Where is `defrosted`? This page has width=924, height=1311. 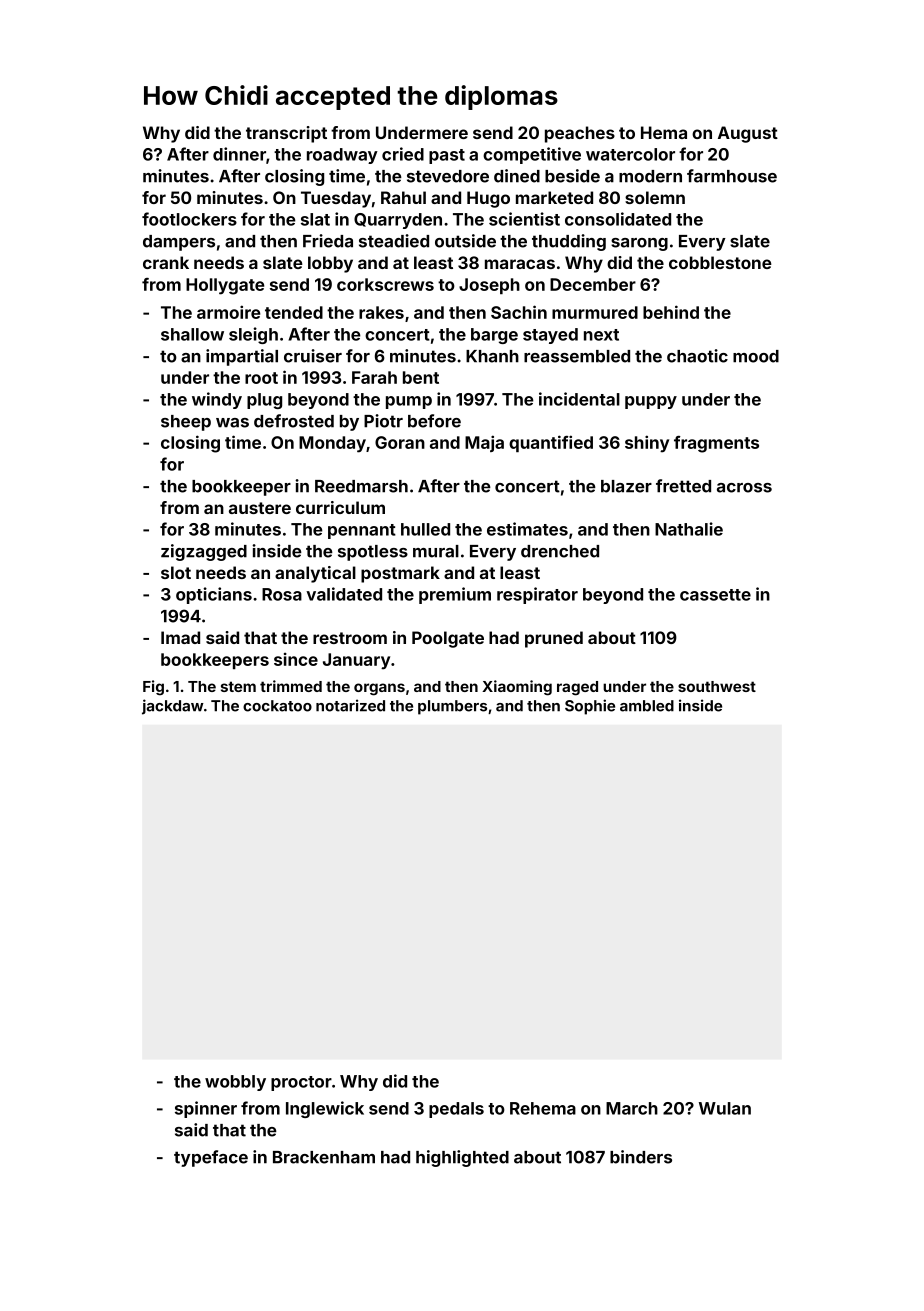 defrosted is located at coordinates (294, 421).
